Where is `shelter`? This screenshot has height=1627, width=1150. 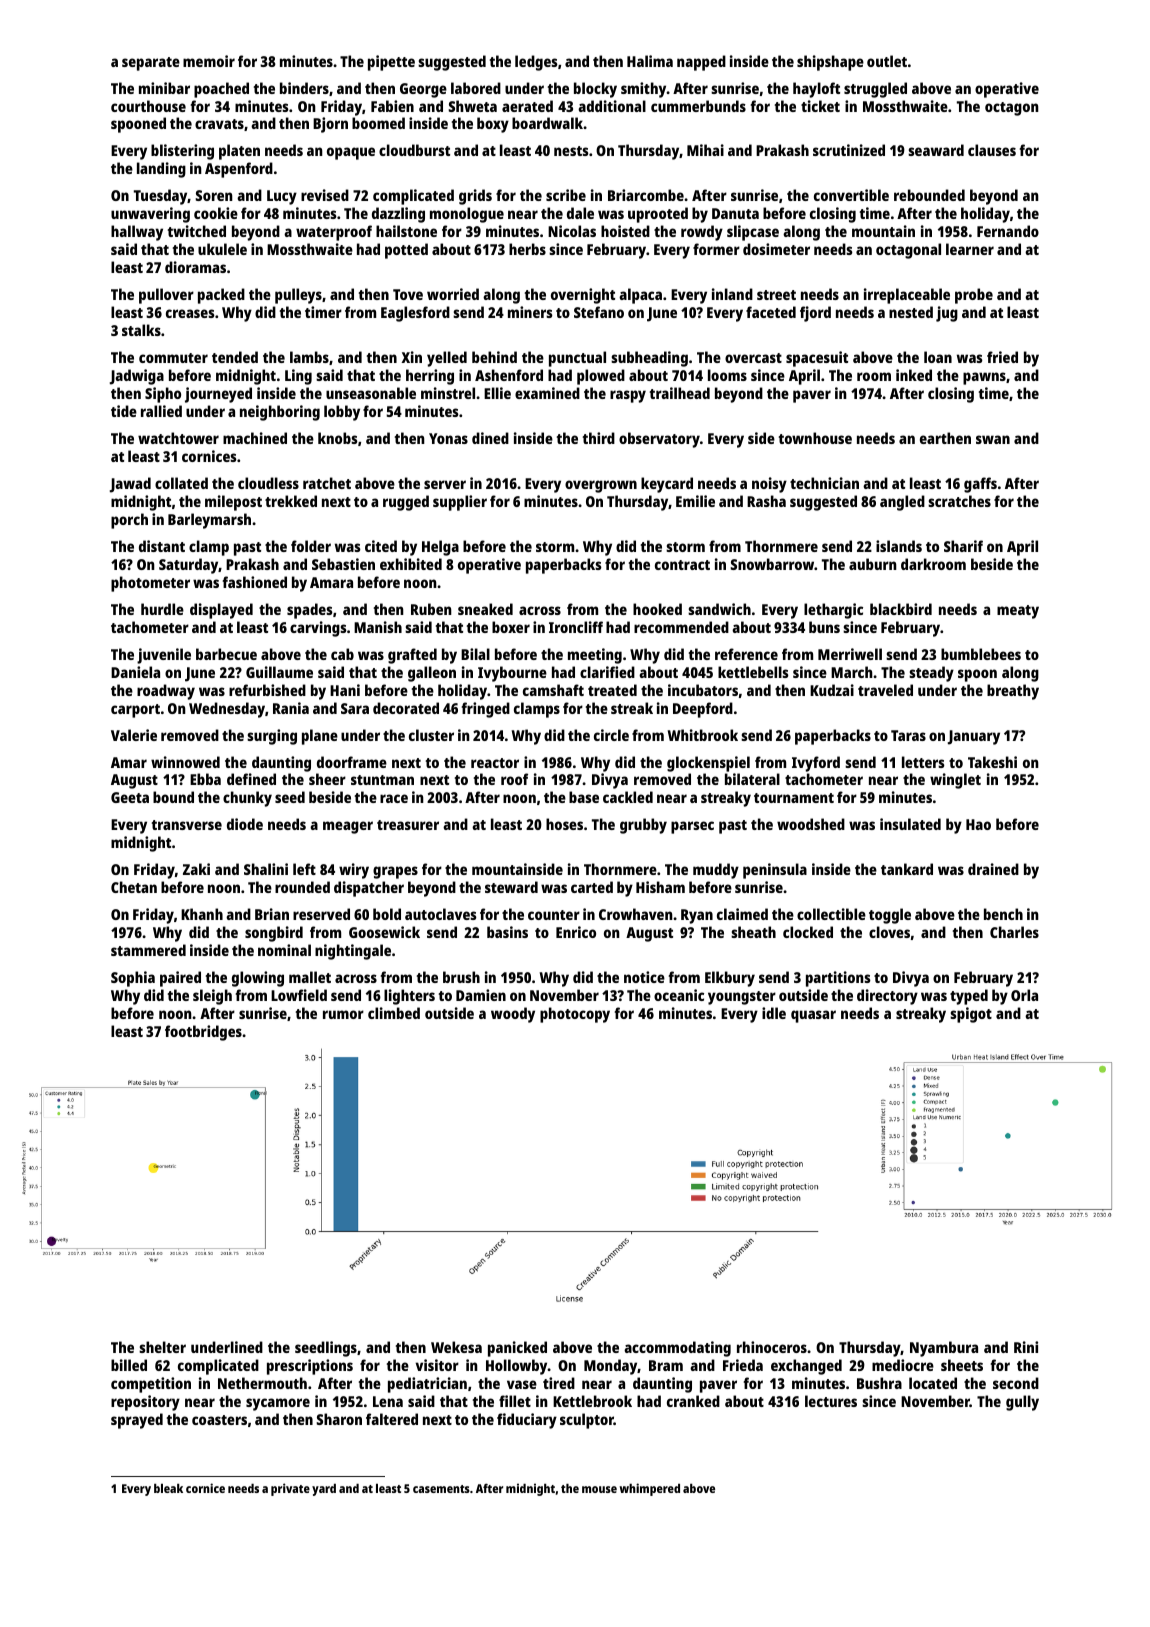
shelter is located at coordinates (162, 1347).
